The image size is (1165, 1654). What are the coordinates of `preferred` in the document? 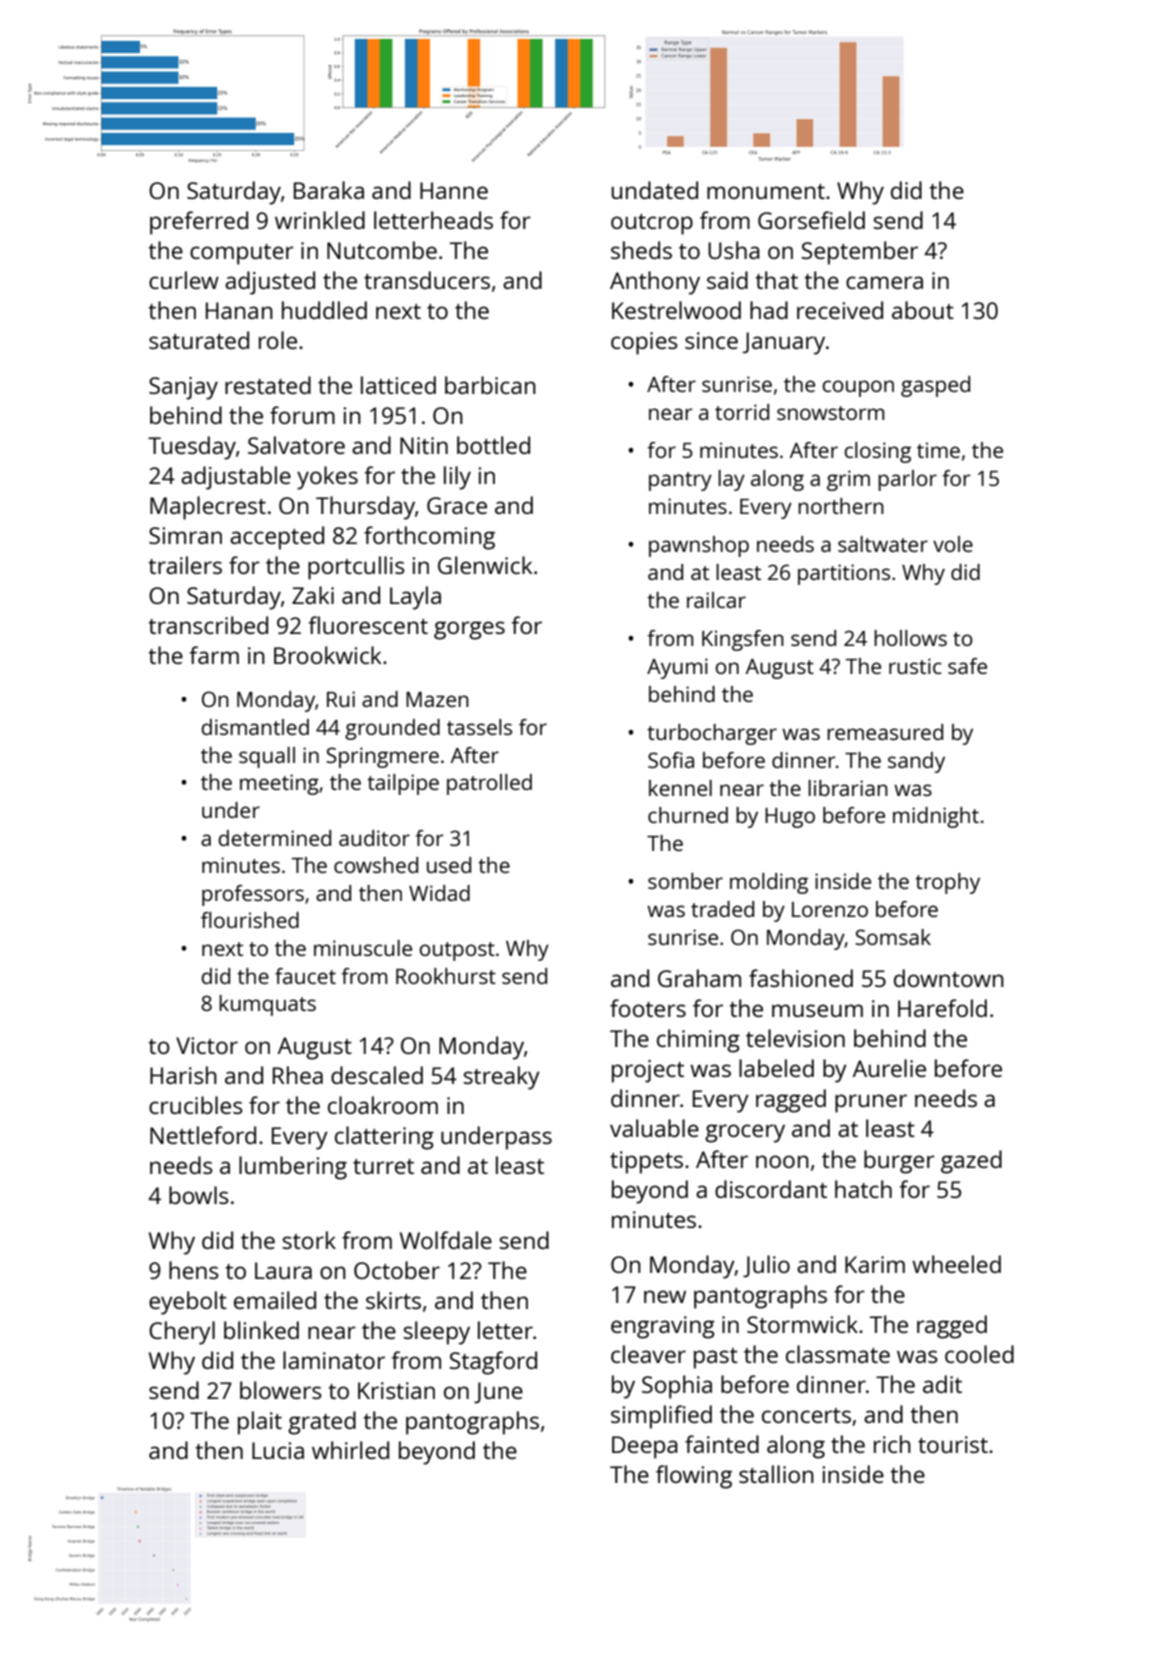 It's located at (199, 223).
